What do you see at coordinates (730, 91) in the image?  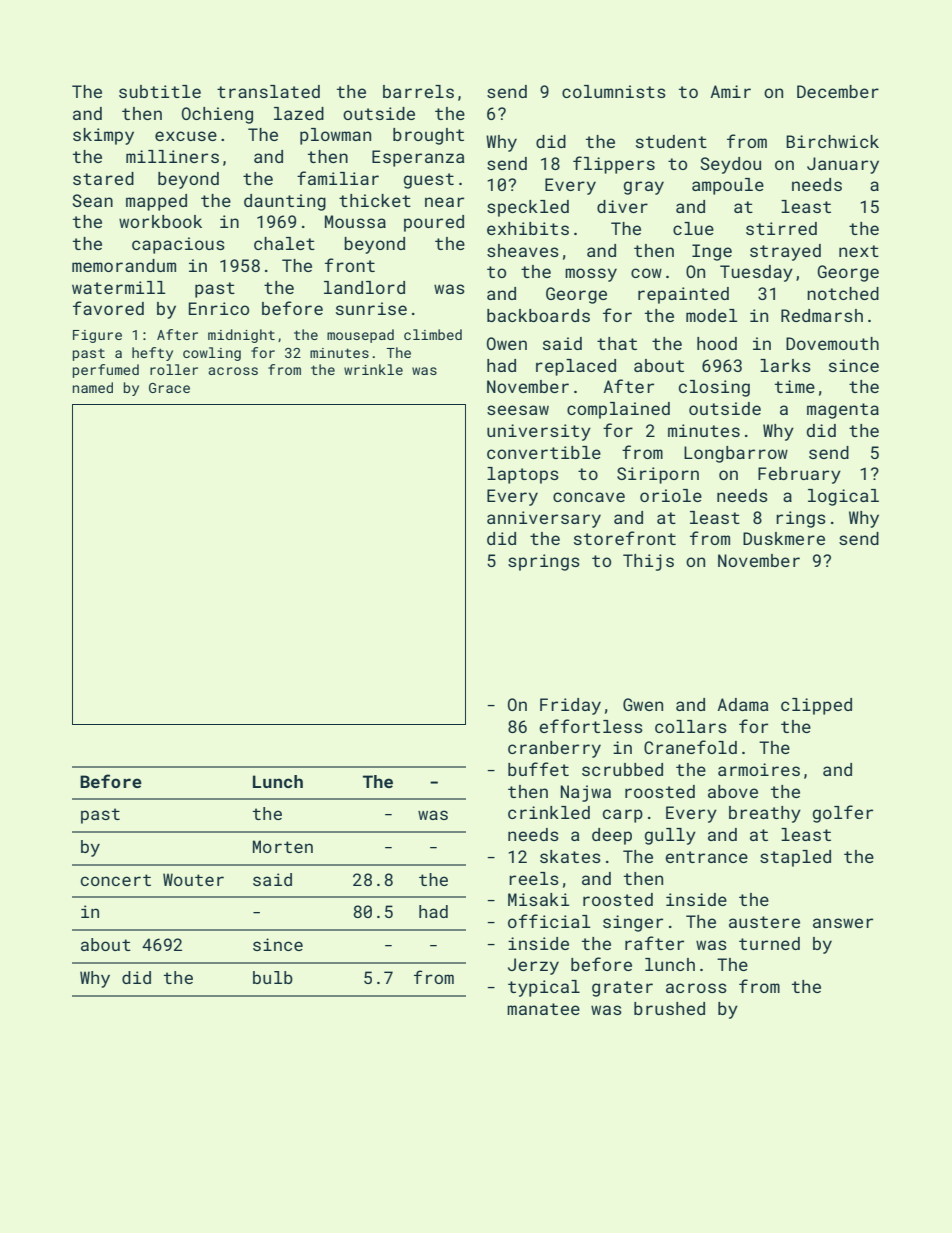 I see `Amir` at bounding box center [730, 91].
